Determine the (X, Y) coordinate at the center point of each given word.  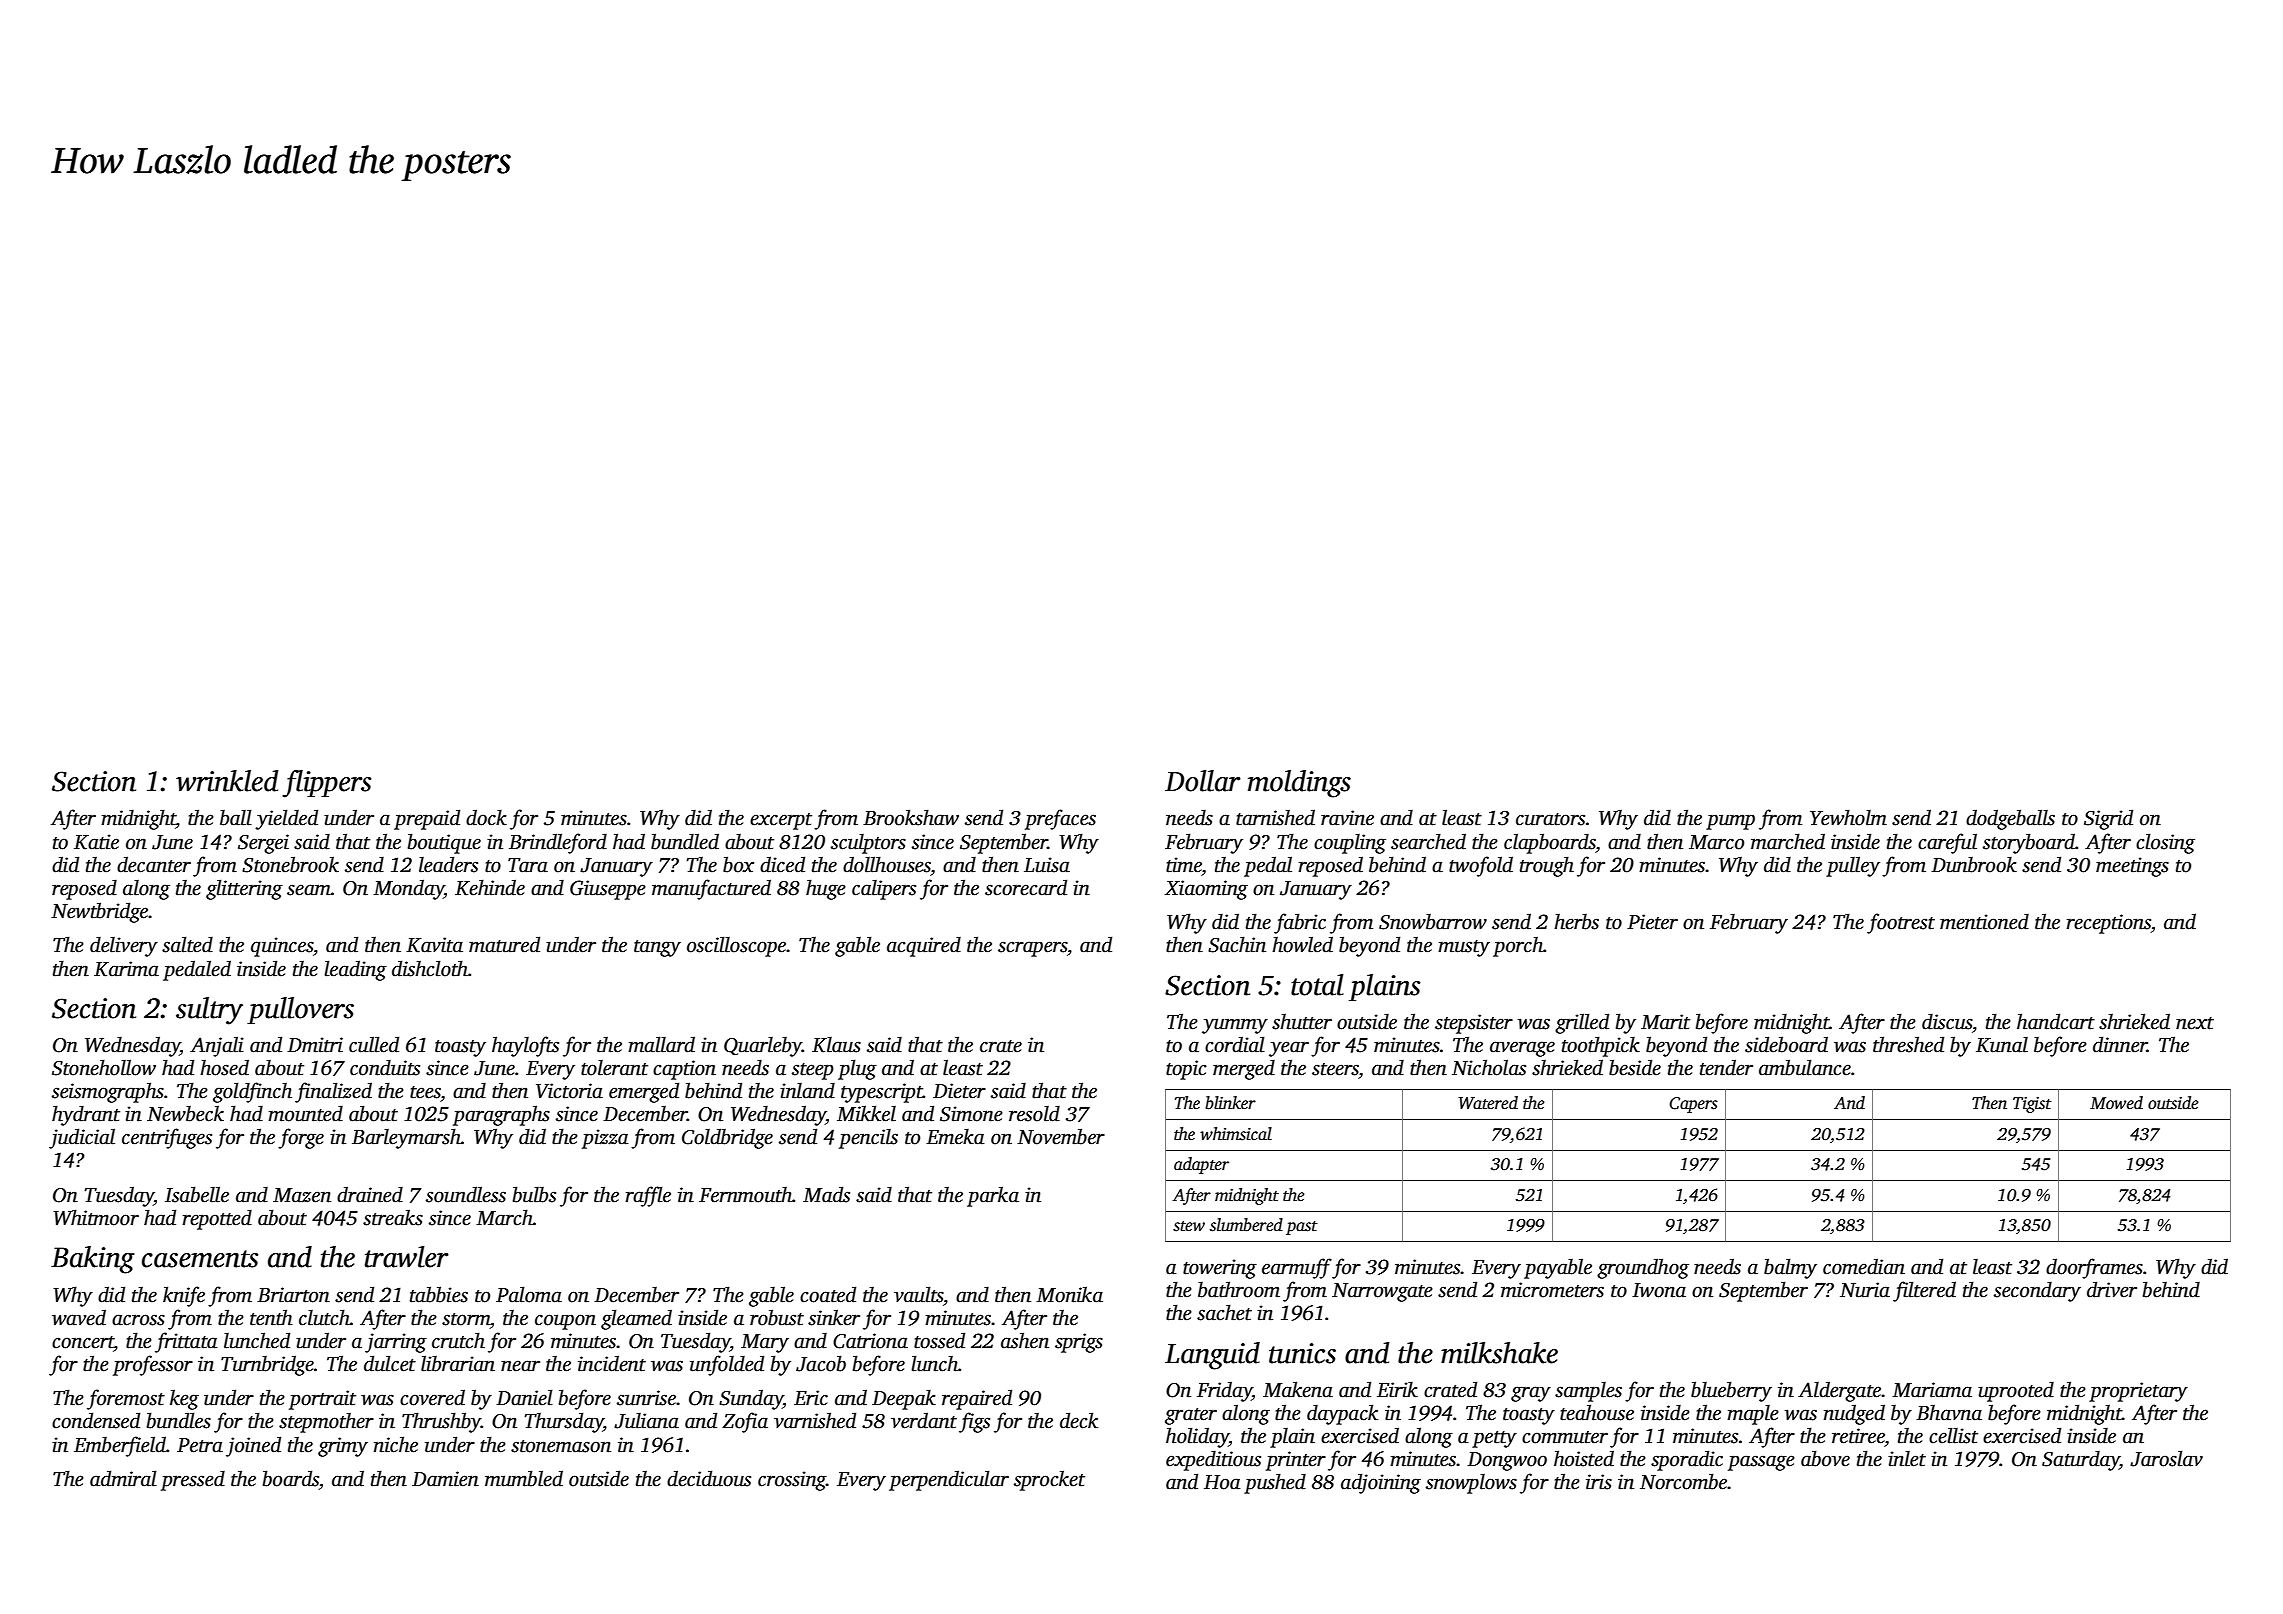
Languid (1212, 1356)
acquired (924, 946)
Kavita (434, 945)
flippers (326, 784)
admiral (123, 1478)
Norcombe (1684, 1481)
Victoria (569, 1091)
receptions (2108, 924)
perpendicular (949, 1480)
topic (1186, 1070)
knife (184, 1296)
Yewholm (1848, 817)
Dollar (1203, 781)
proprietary (2138, 1392)
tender (1726, 1067)
